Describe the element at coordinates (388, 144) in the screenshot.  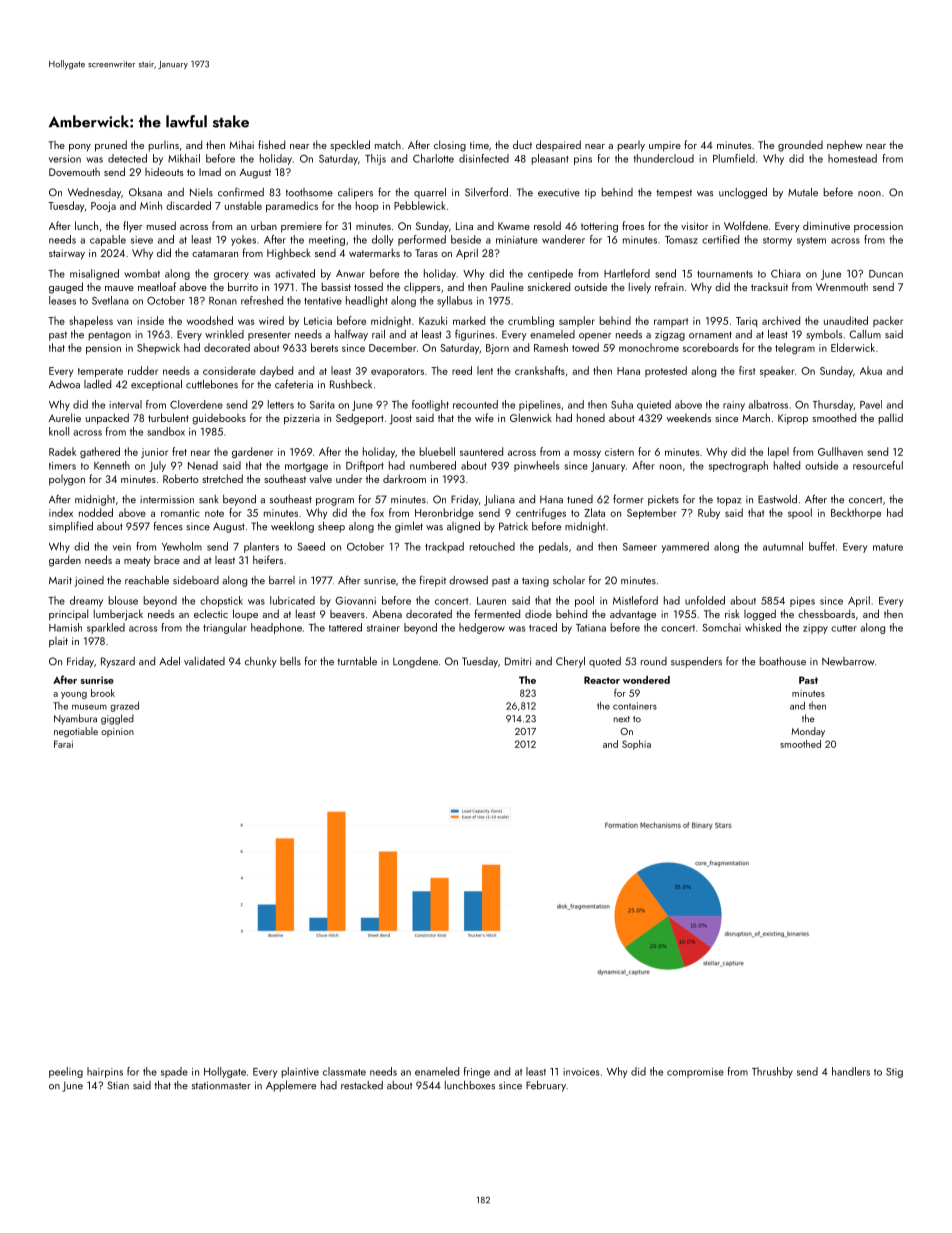
I see `match` at that location.
